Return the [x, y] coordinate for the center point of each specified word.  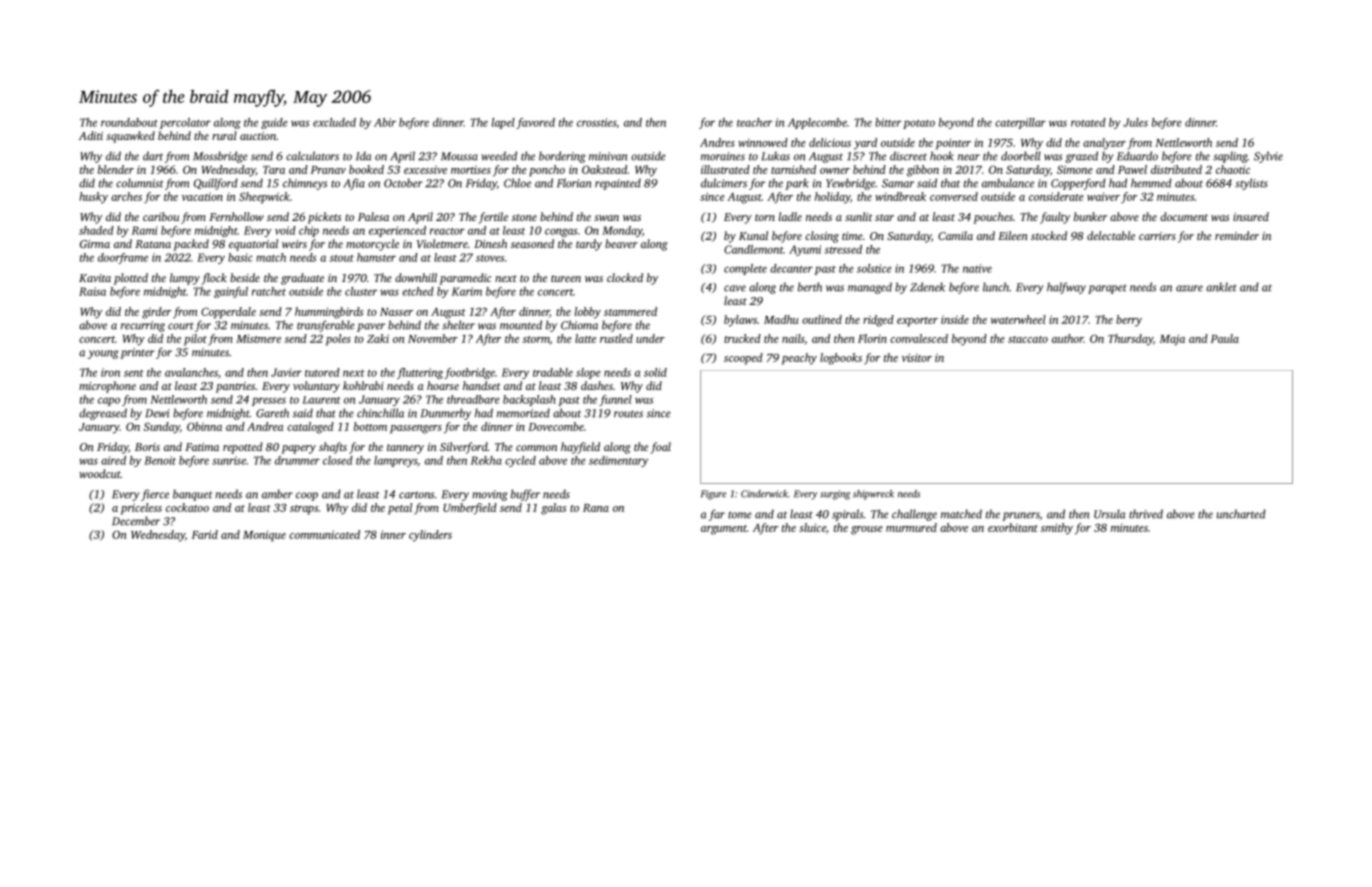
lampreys [395, 461]
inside [955, 319]
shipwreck [873, 495]
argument [724, 530]
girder [156, 313]
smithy [1057, 529]
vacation [202, 197]
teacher [754, 122]
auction [258, 136]
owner [835, 171]
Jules [1135, 122]
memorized [523, 413]
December [136, 521]
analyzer [1104, 144]
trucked [742, 338]
